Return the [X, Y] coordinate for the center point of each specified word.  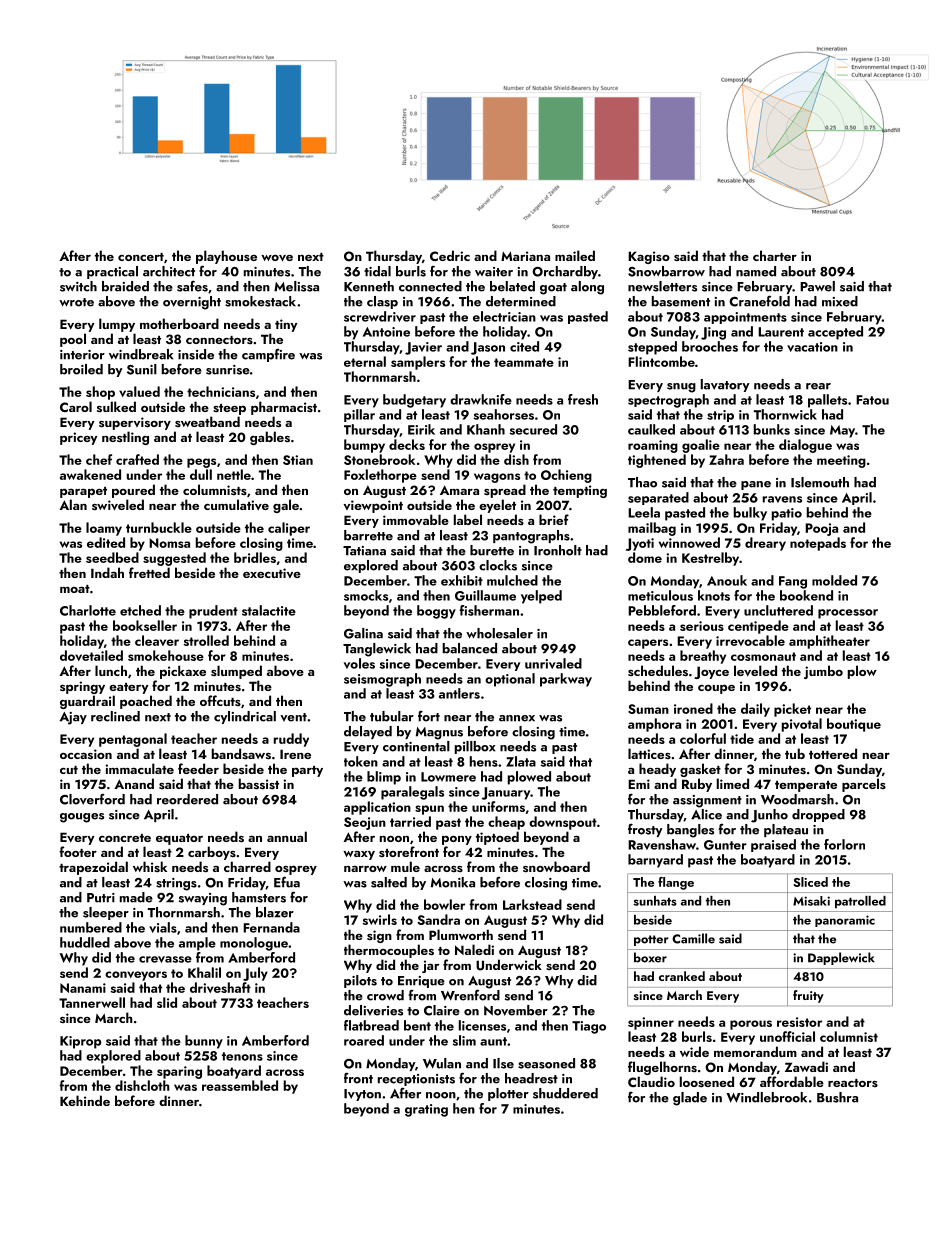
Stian [298, 460]
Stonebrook [379, 459]
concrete [125, 838]
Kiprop [80, 1042]
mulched [512, 580]
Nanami [83, 988]
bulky [750, 514]
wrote [76, 302]
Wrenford [470, 995]
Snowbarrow [666, 271]
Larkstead [532, 904]
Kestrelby [710, 559]
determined [521, 301]
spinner [651, 1023]
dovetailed [91, 655]
